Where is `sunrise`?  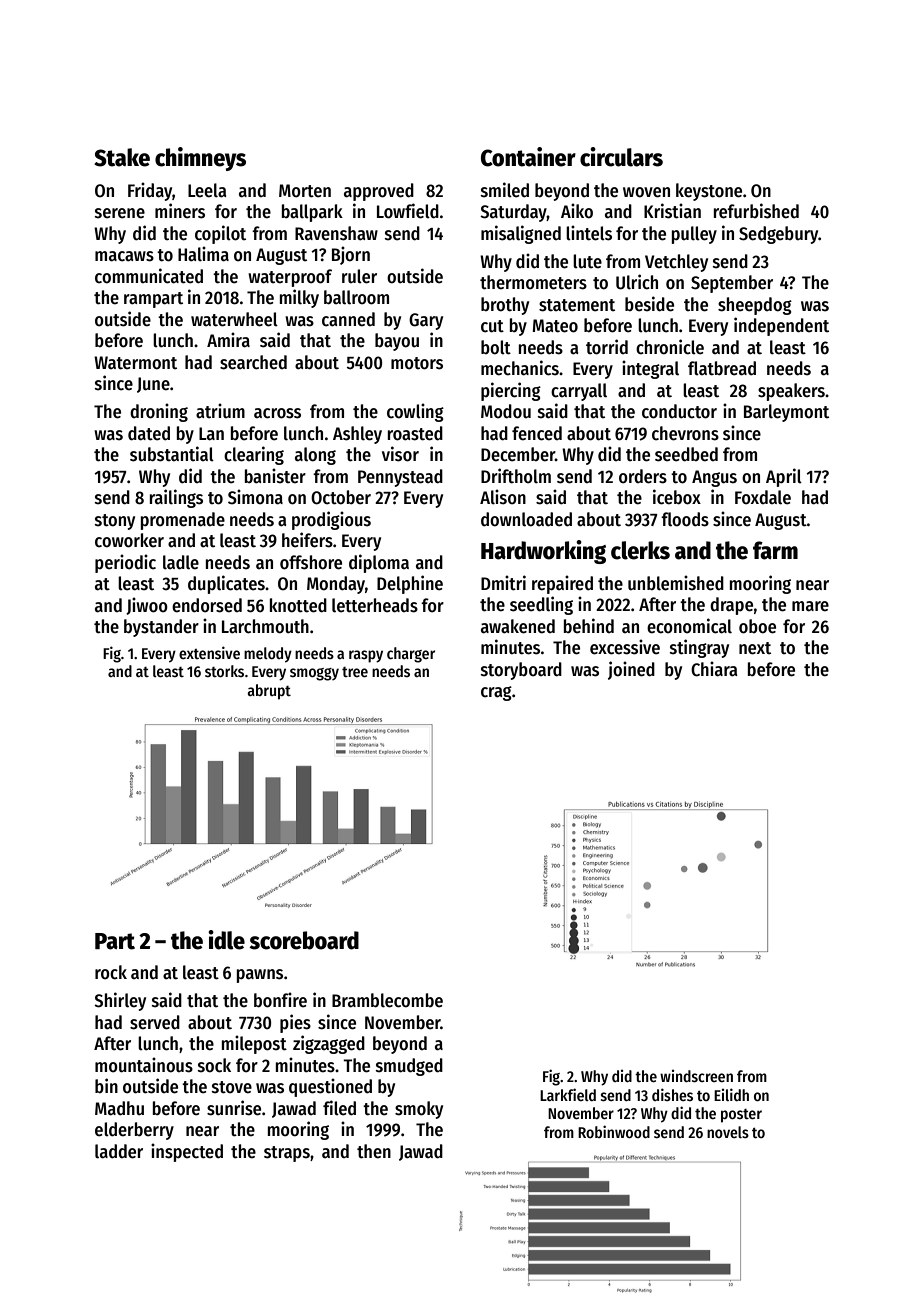 sunrise is located at coordinates (234, 1108).
